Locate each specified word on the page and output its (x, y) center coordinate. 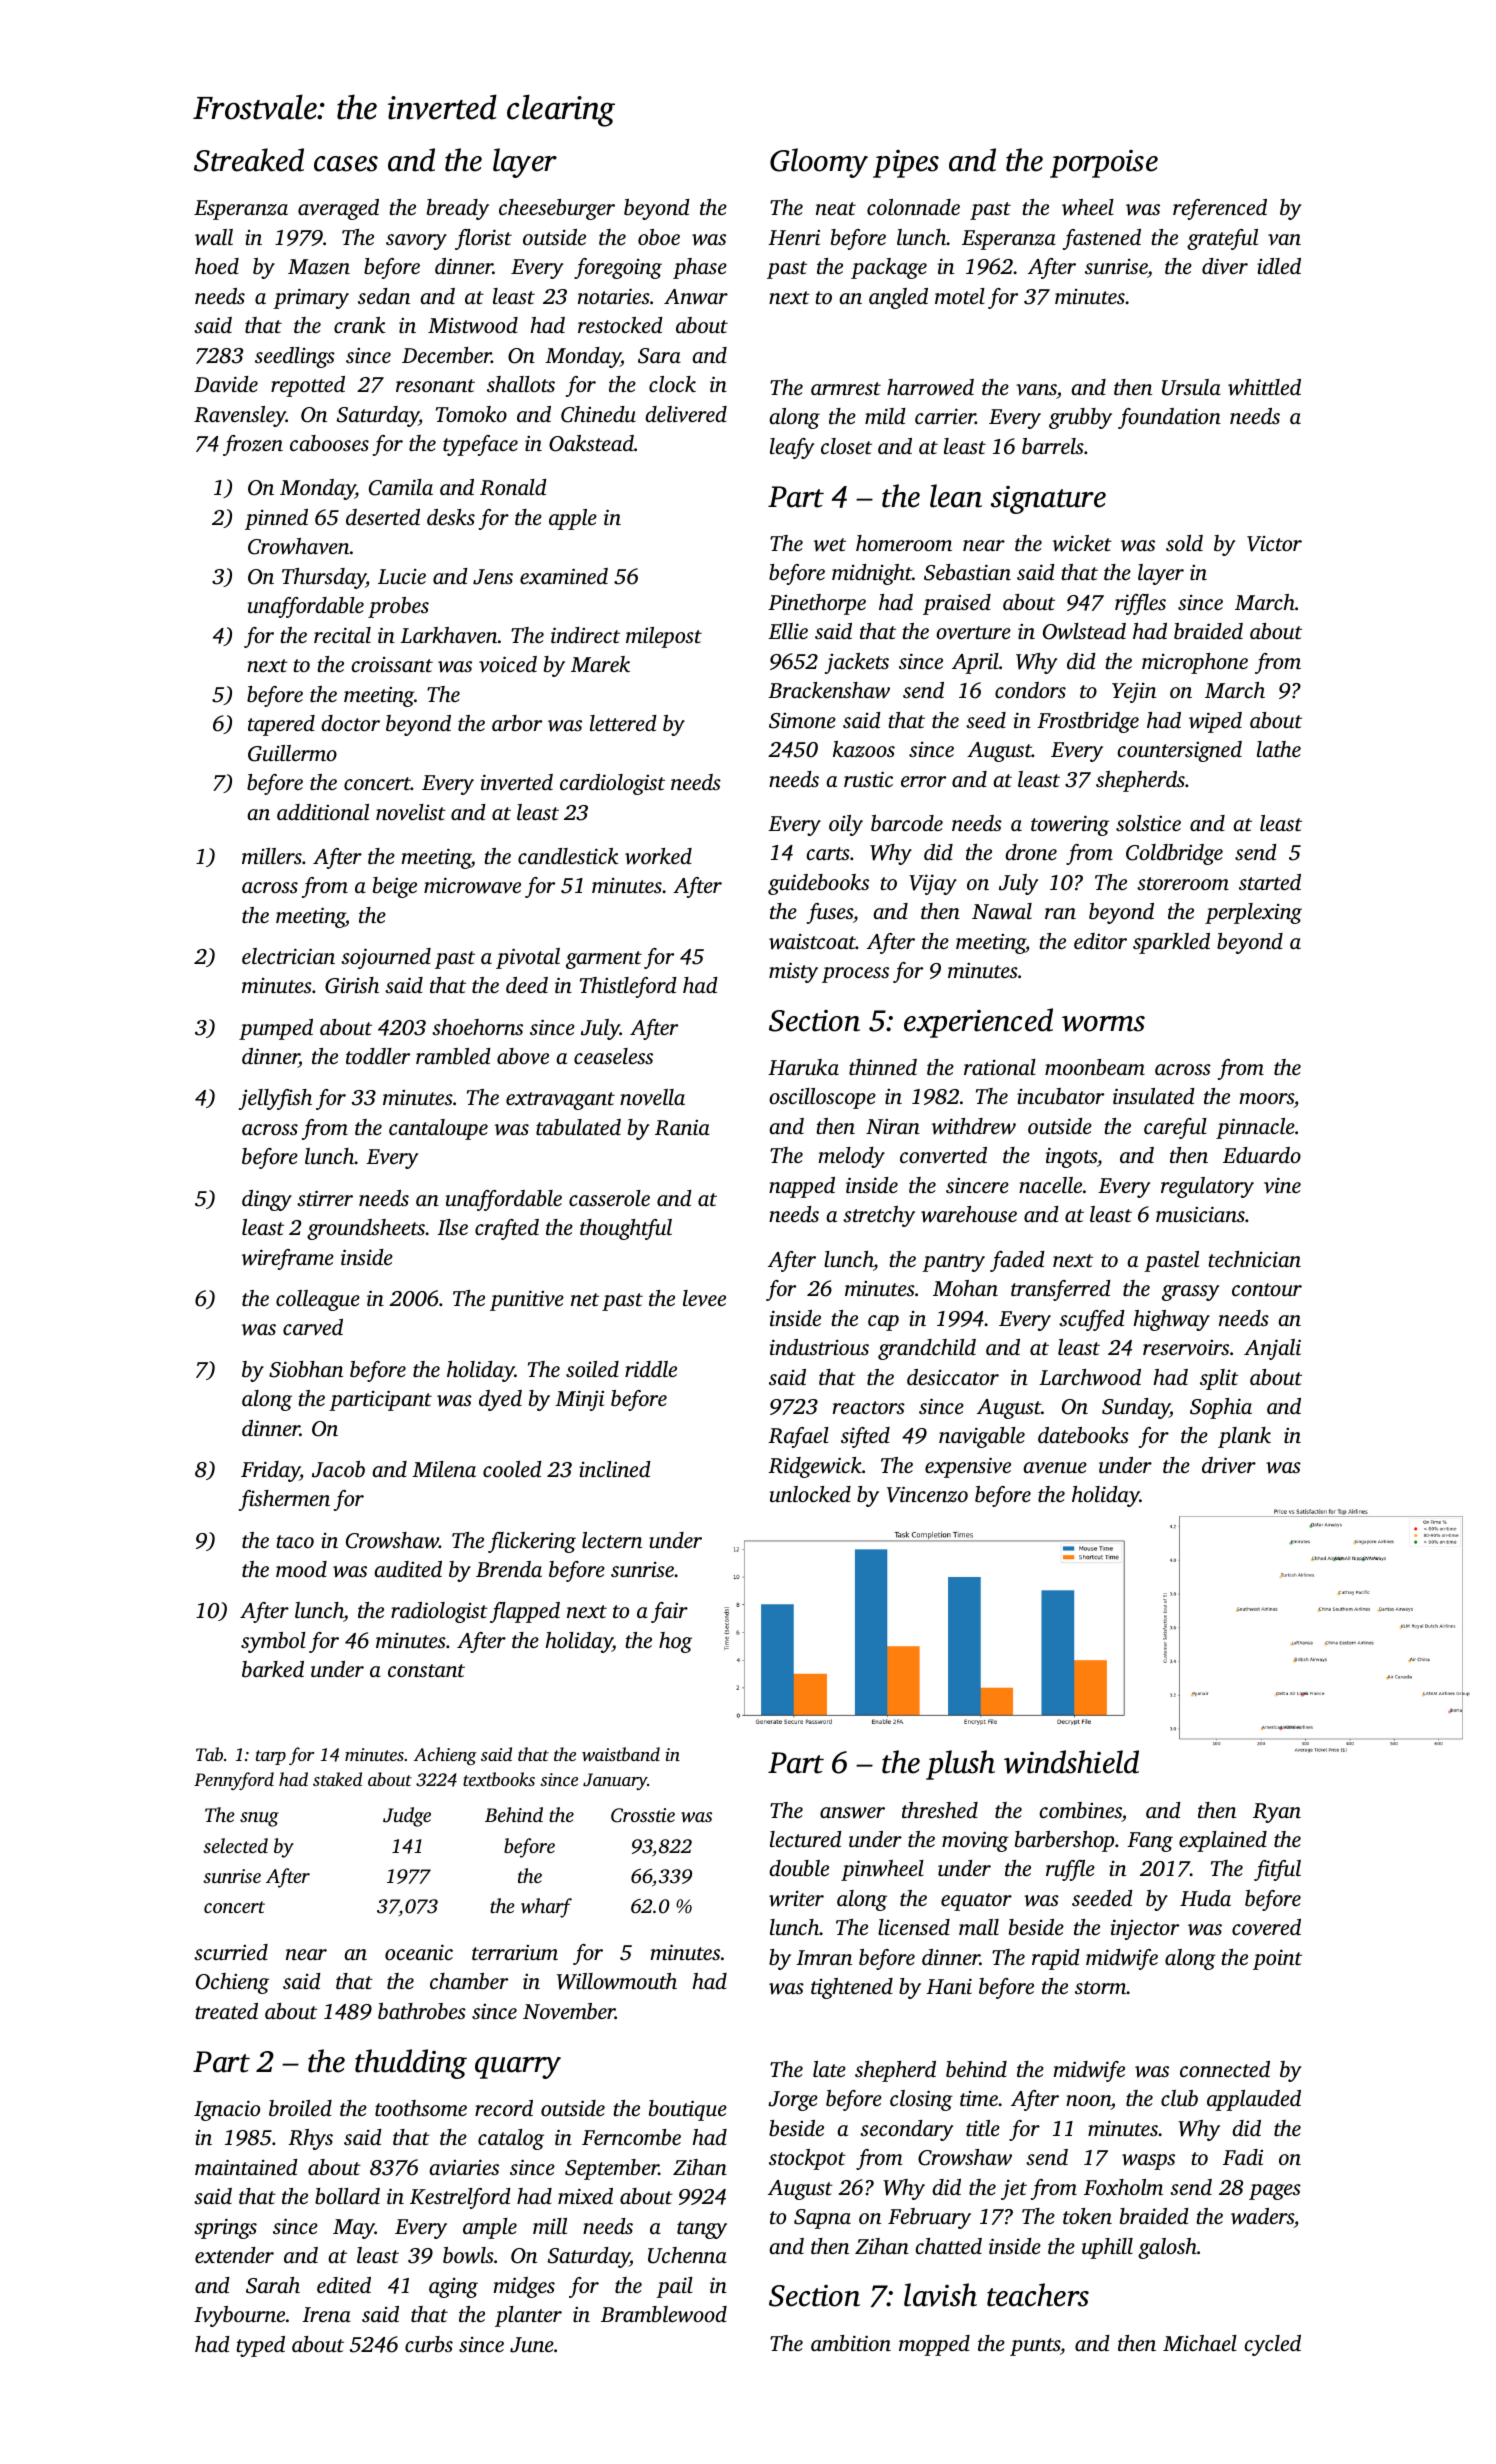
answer (852, 1812)
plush (960, 1765)
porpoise (1104, 164)
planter (528, 2316)
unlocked (810, 1494)
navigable (982, 1437)
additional (323, 812)
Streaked (249, 160)
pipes (906, 164)
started (1270, 882)
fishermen (284, 1500)
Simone (802, 721)
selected (235, 1845)
